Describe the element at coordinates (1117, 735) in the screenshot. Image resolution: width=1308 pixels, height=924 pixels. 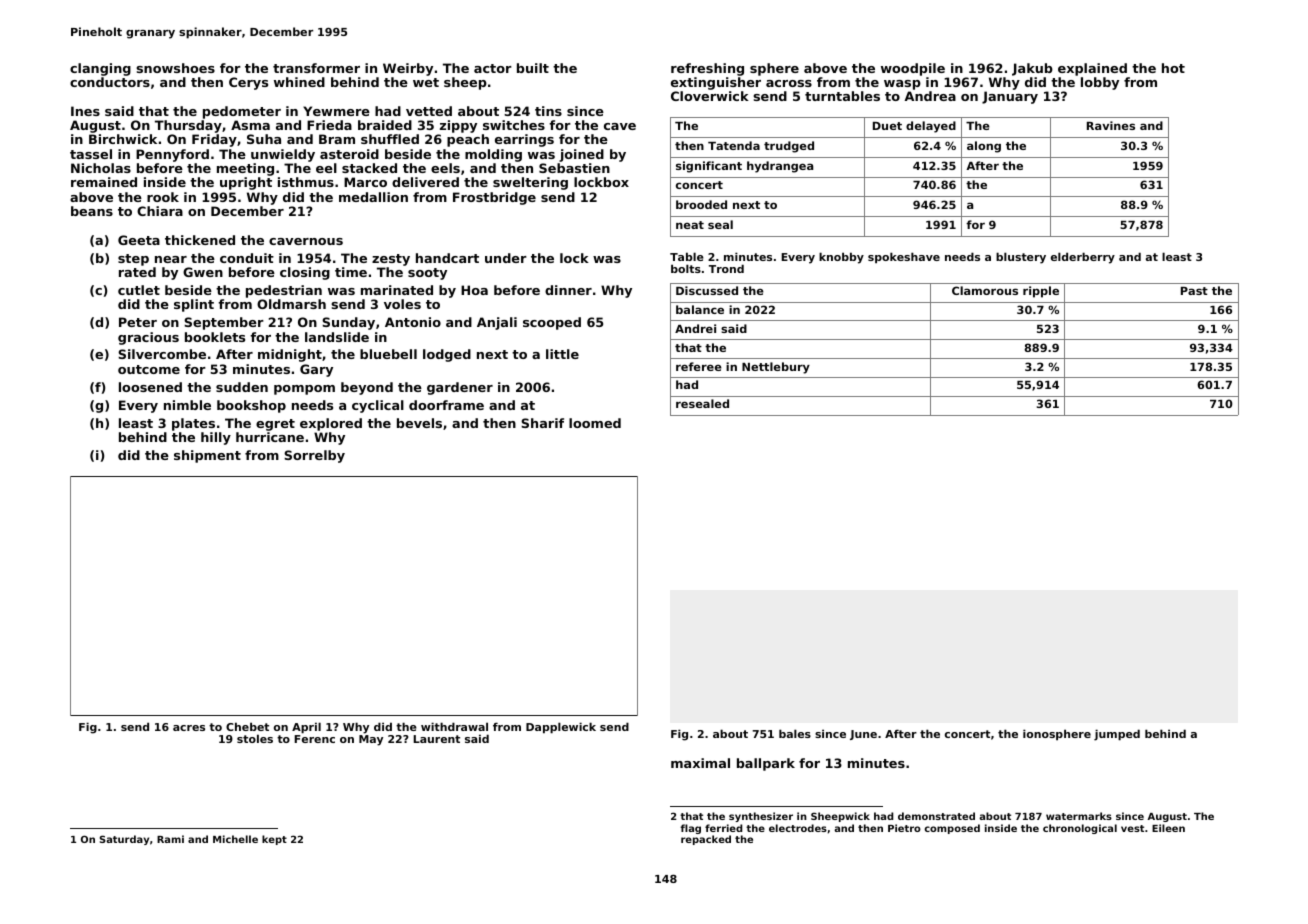
I see `jumped` at that location.
